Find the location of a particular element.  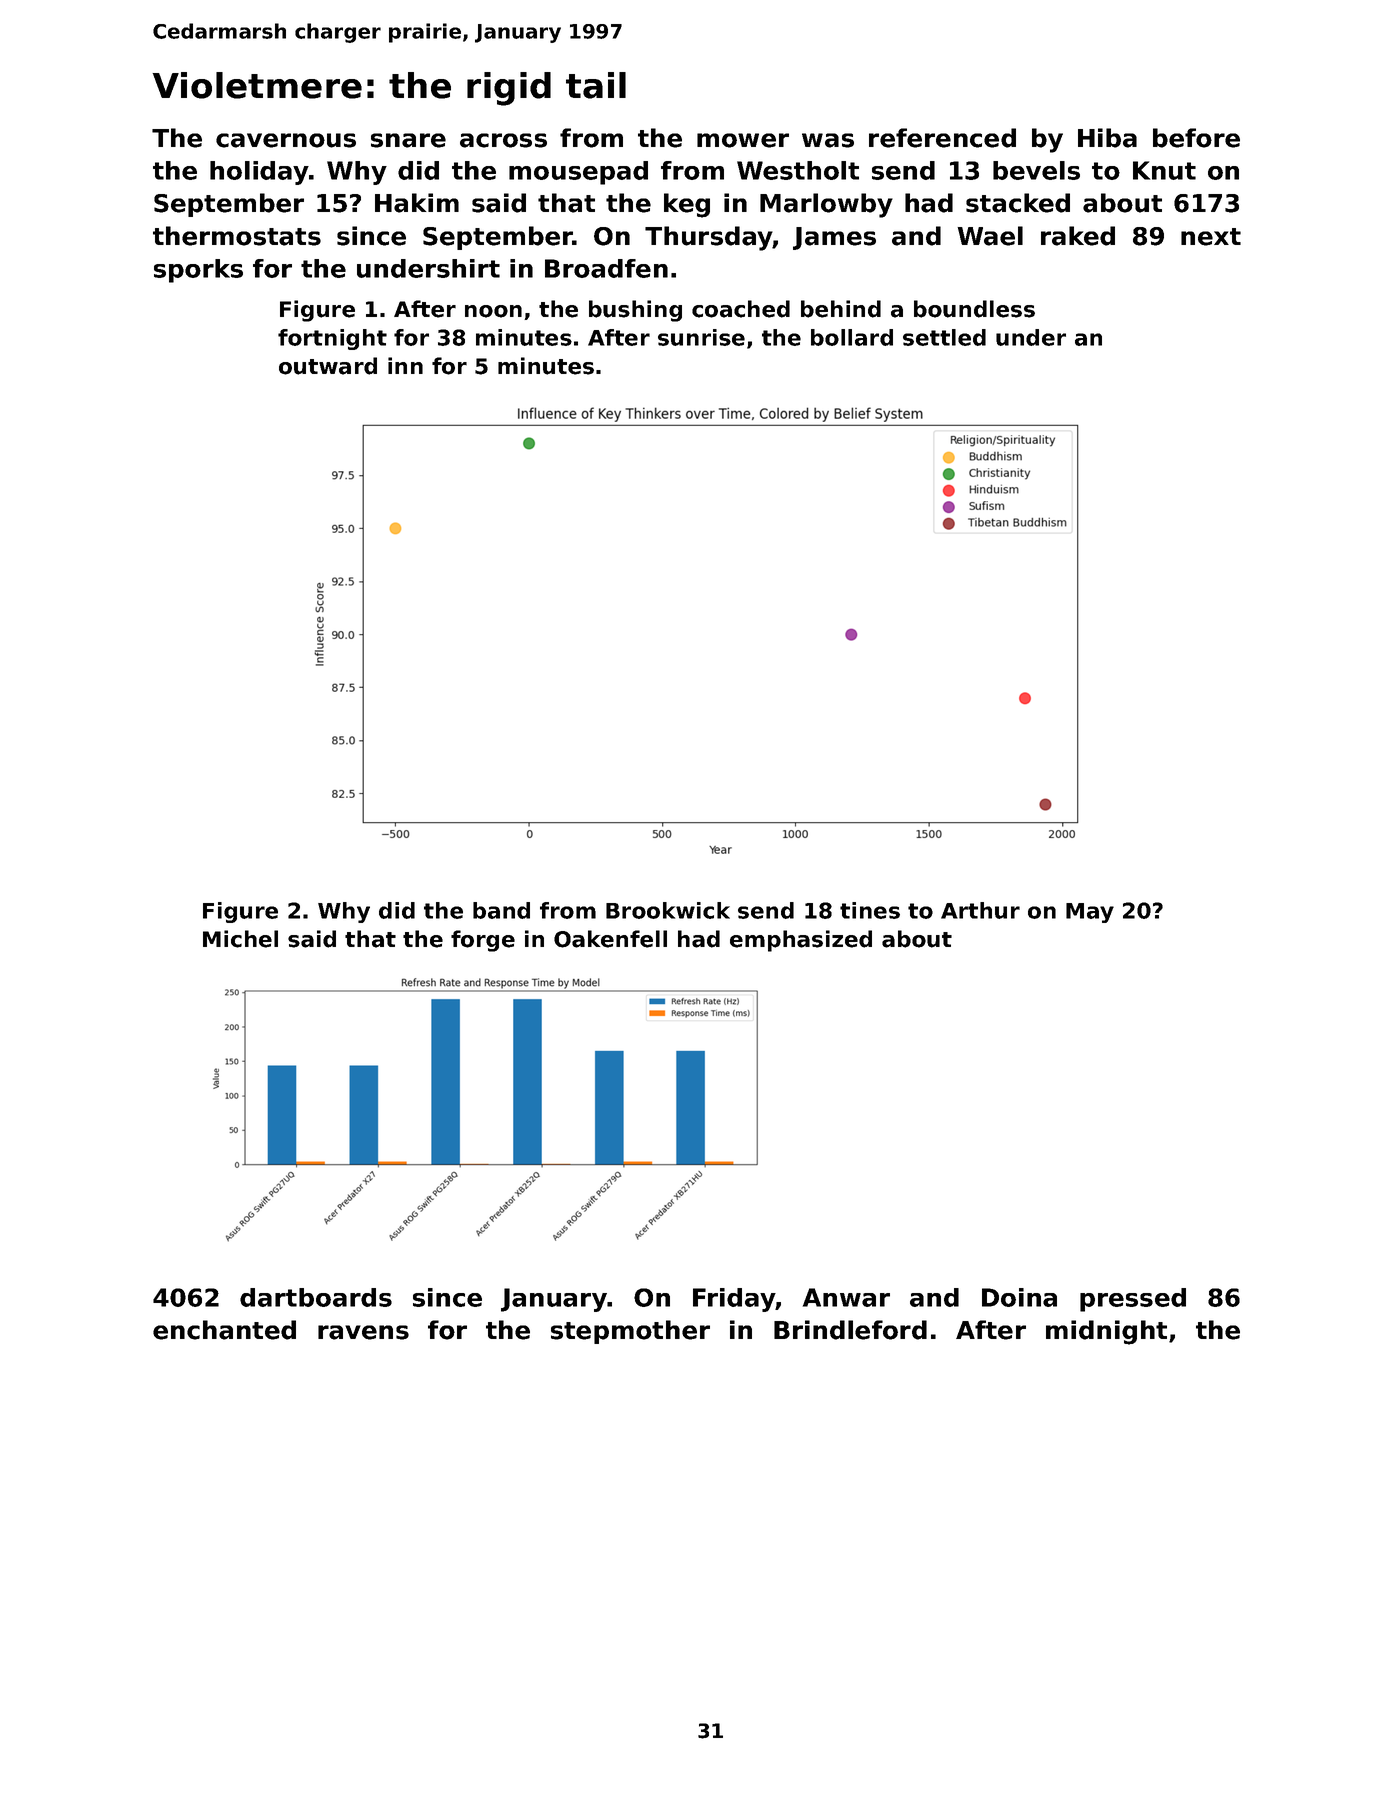

Michel is located at coordinates (240, 939).
